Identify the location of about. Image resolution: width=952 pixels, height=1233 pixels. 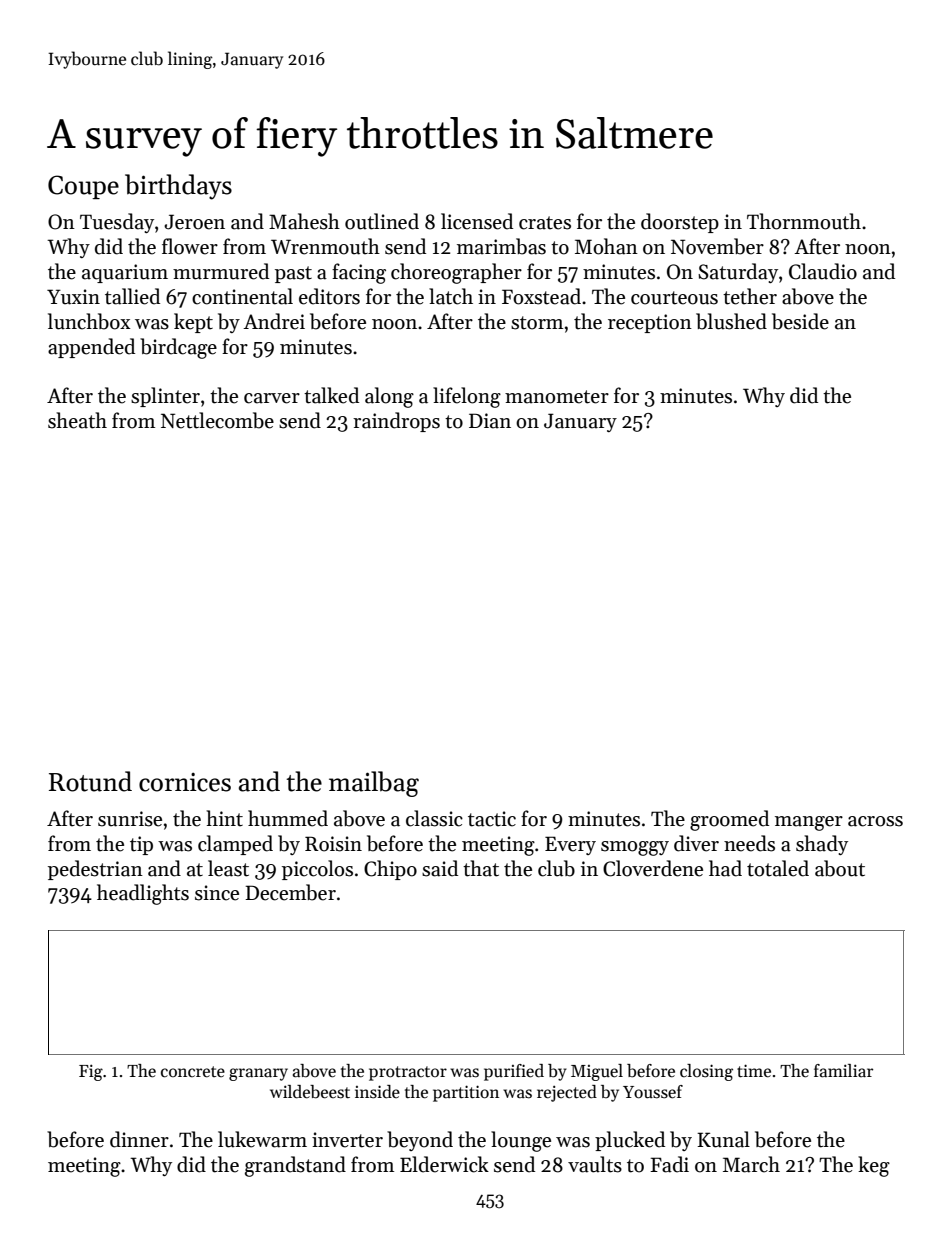
(840, 868).
